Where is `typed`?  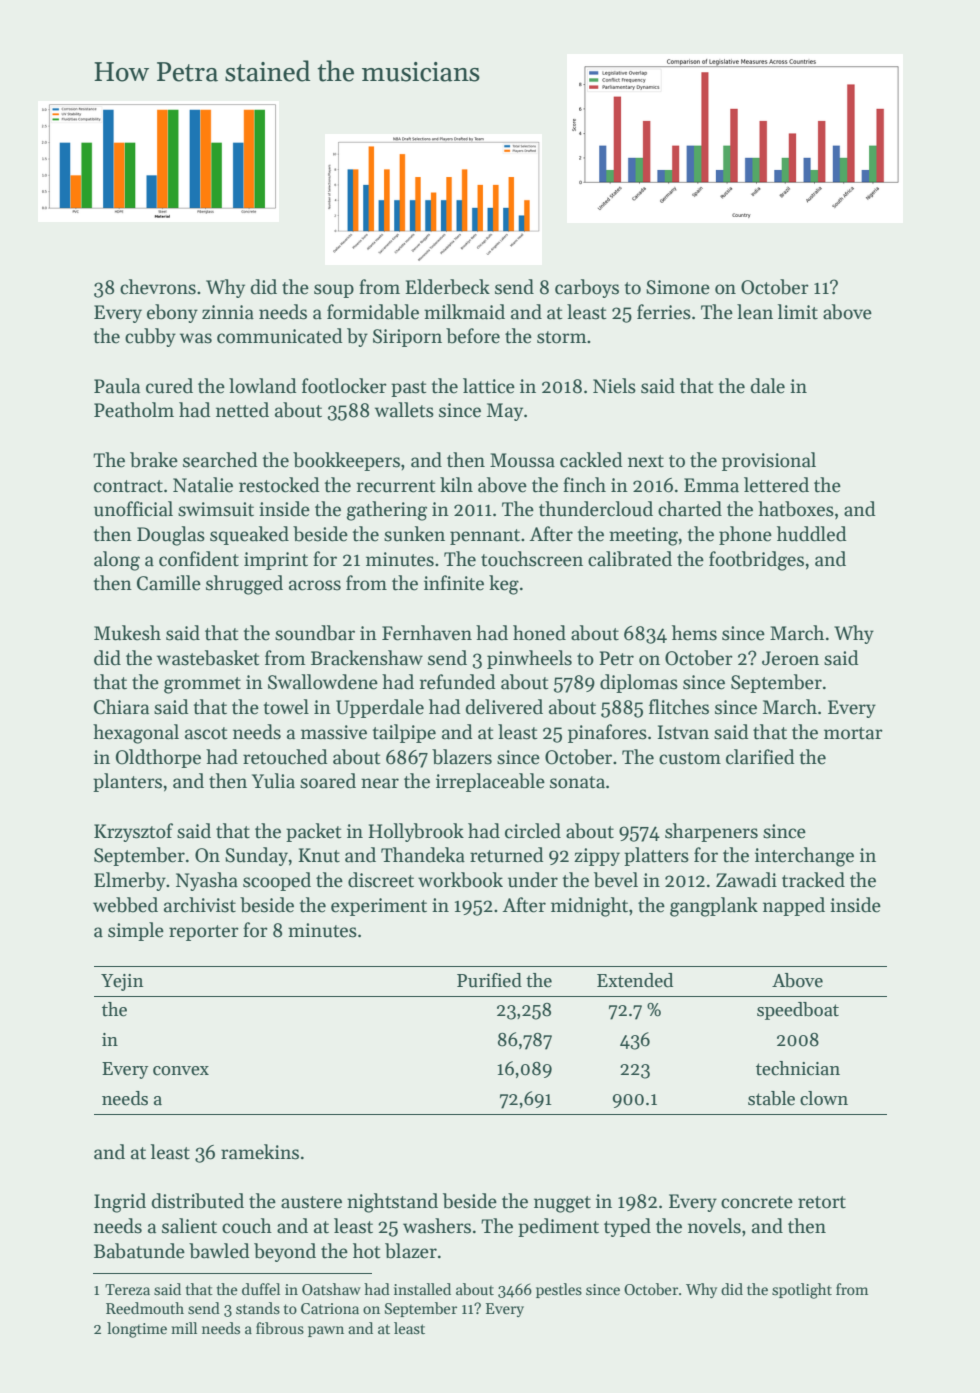
typed is located at coordinates (627, 1227).
